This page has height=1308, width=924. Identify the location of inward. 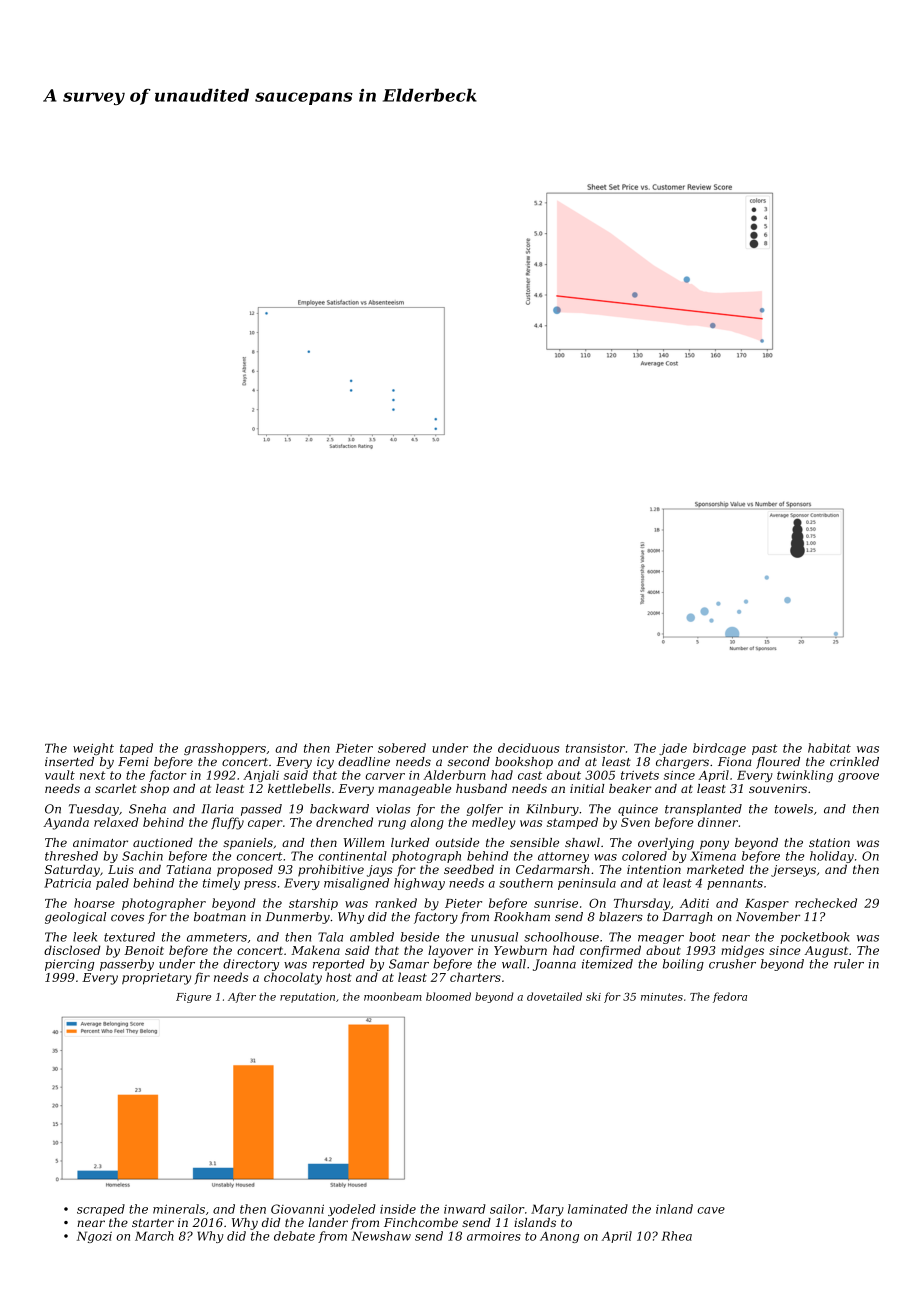
(465, 1209).
